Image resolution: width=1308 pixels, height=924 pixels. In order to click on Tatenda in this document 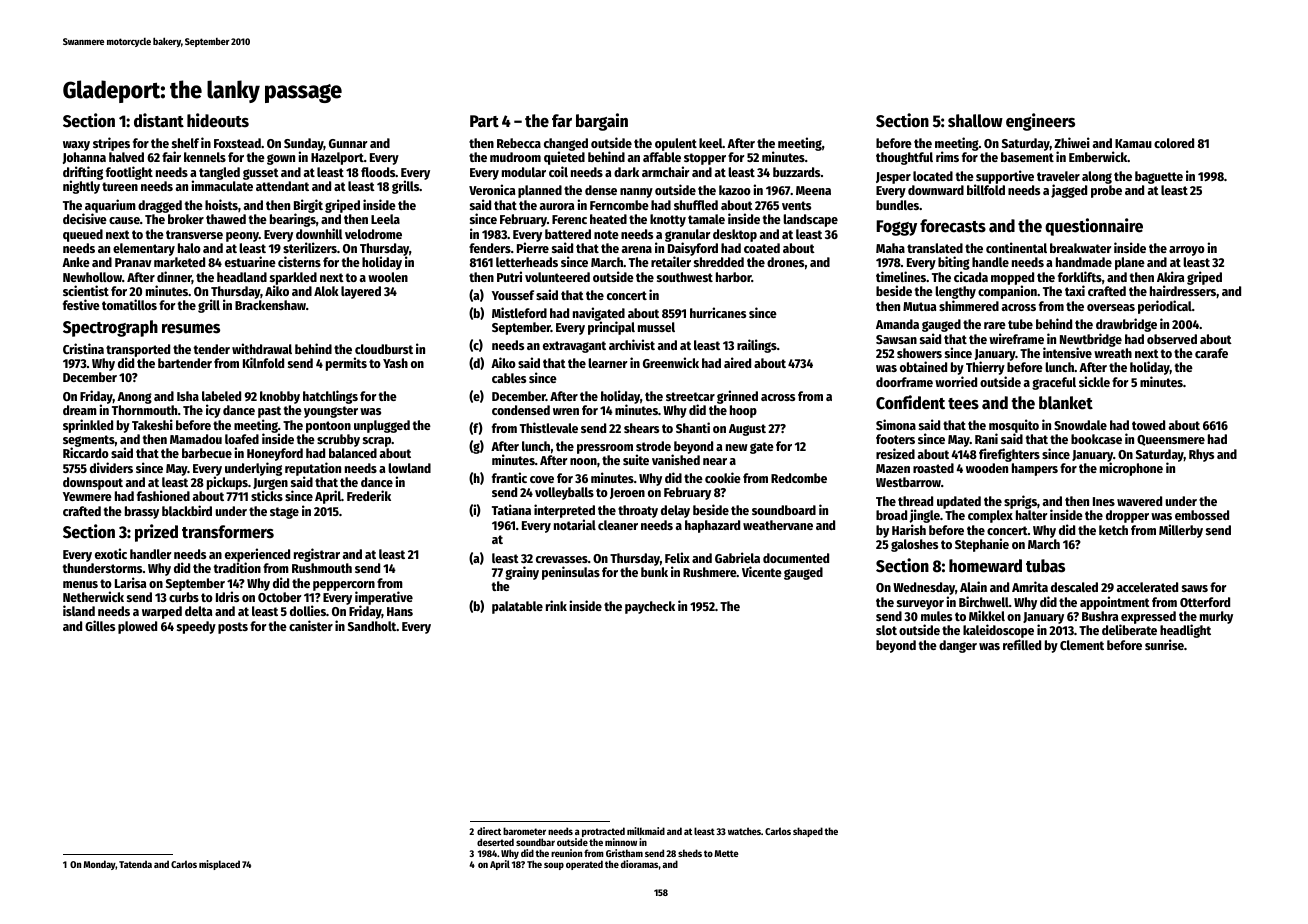, I will do `click(135, 864)`.
